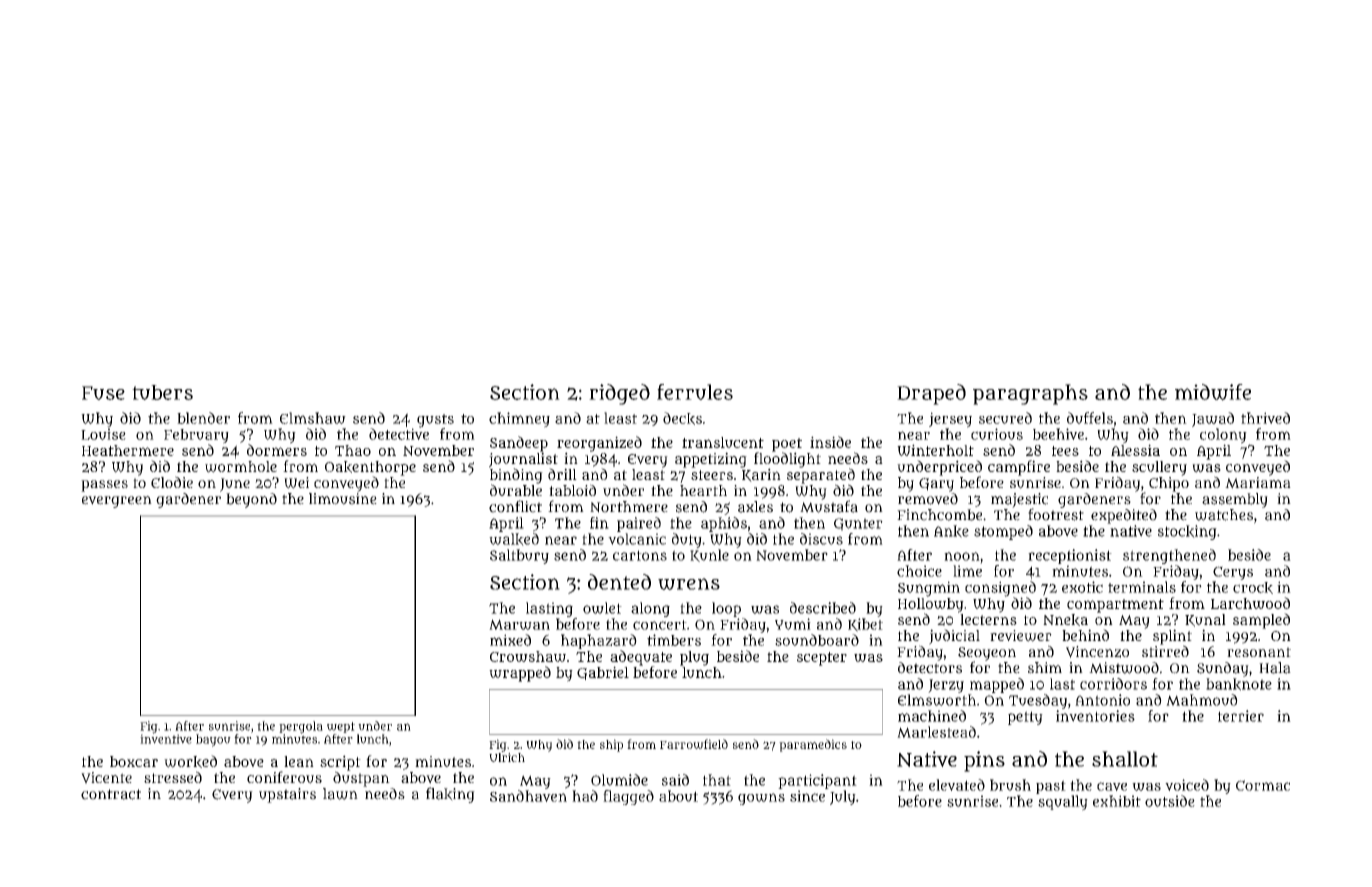 This document has width=1372, height=887. Describe the element at coordinates (1213, 392) in the document. I see `midwife` at that location.
